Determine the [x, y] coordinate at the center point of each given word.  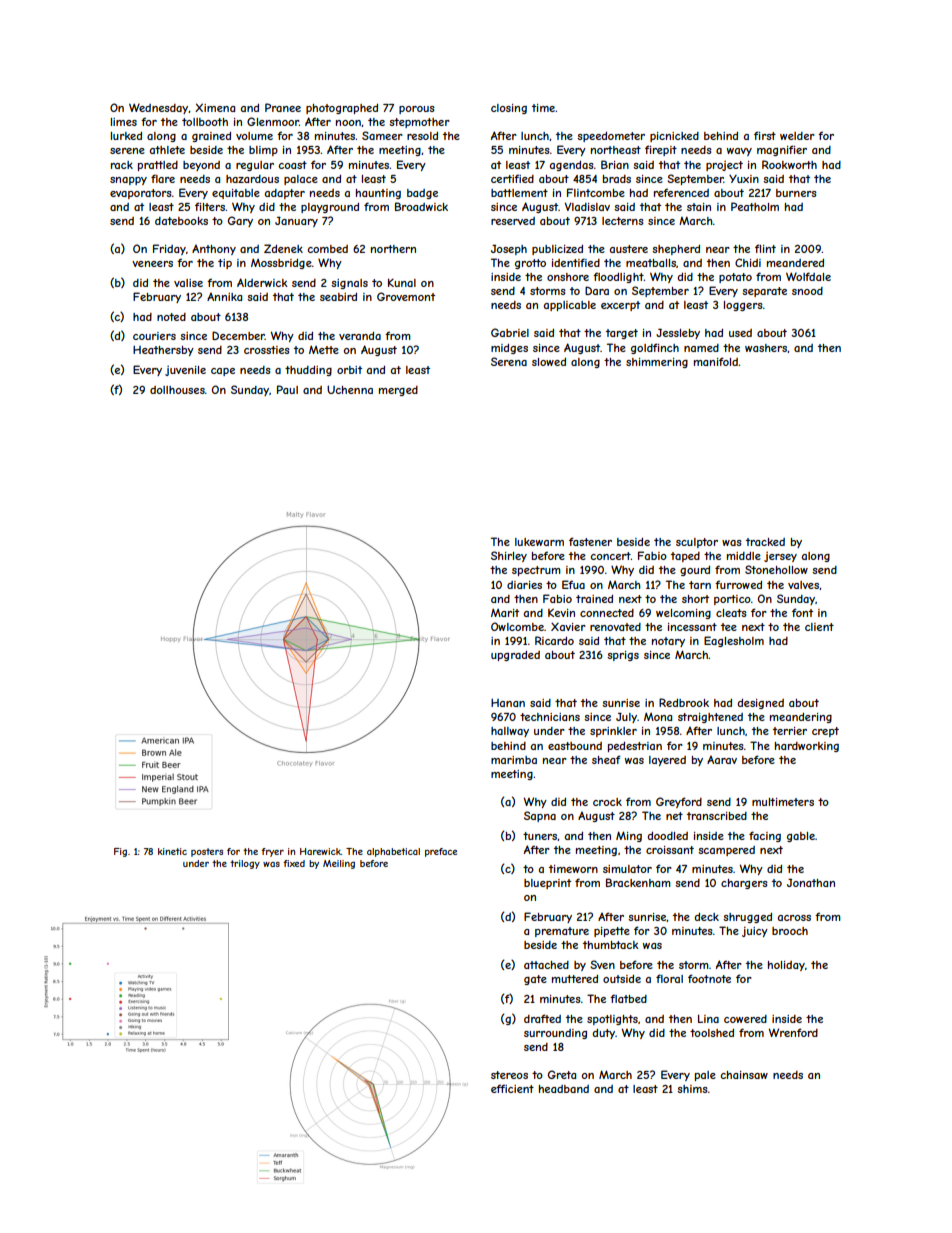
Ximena [215, 107]
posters [207, 852]
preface [441, 852]
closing [509, 109]
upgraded [515, 656]
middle [744, 556]
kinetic [172, 851]
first [765, 135]
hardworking [807, 747]
